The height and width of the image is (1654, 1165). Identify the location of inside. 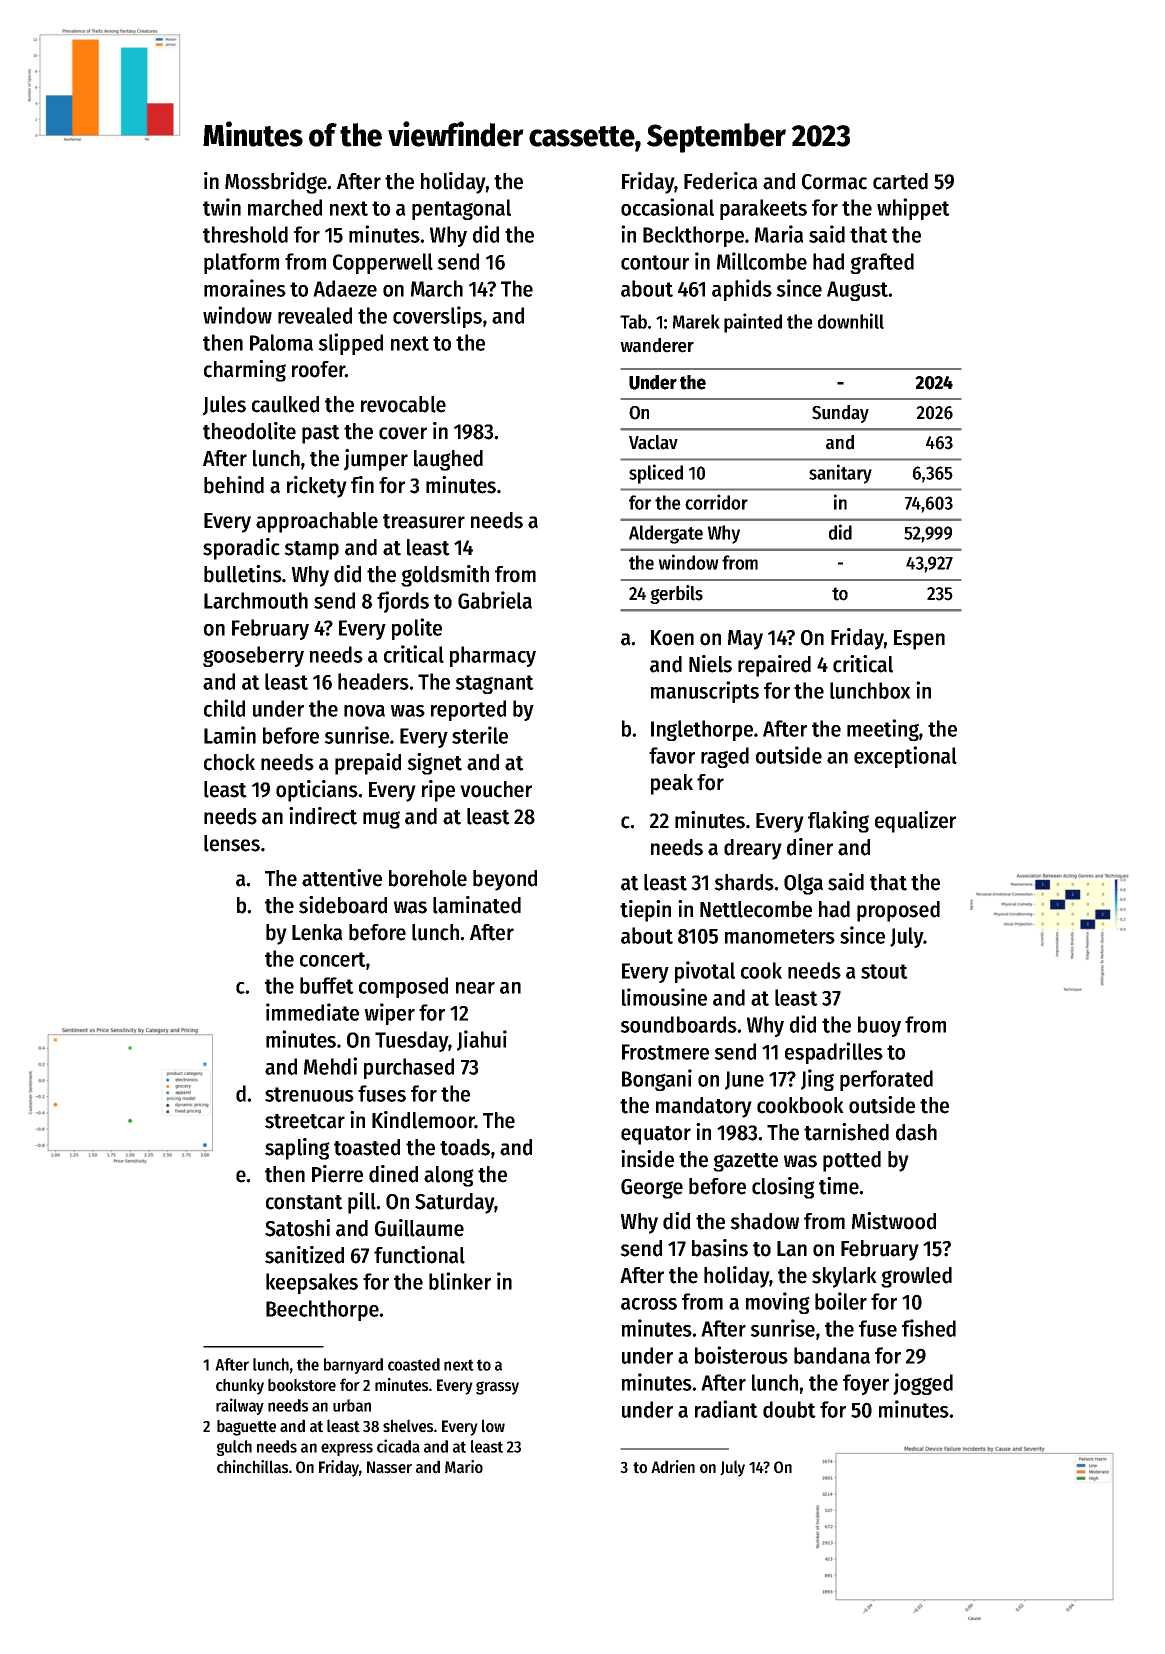
(647, 1159).
